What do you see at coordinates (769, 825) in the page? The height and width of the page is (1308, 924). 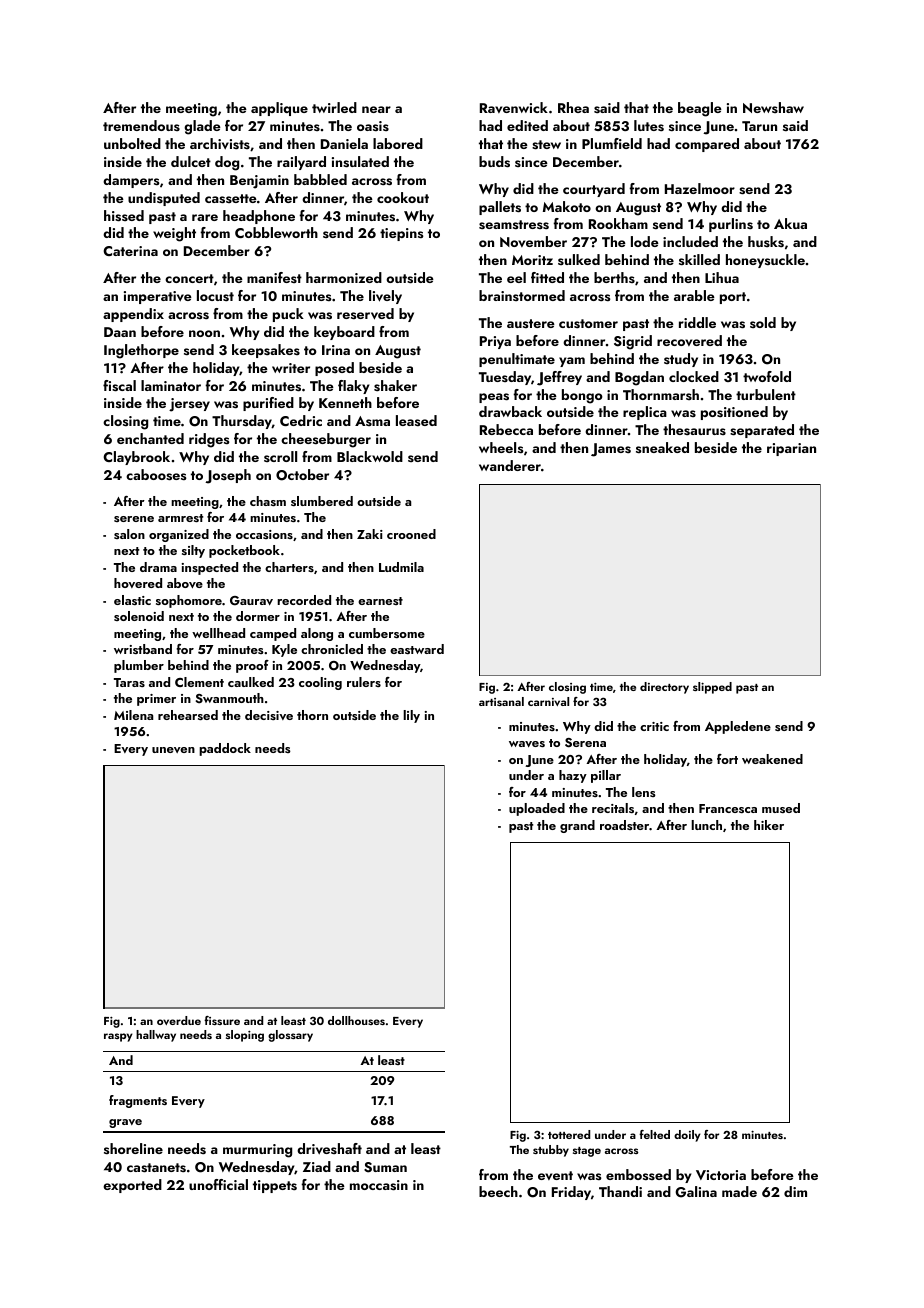 I see `hiker` at bounding box center [769, 825].
